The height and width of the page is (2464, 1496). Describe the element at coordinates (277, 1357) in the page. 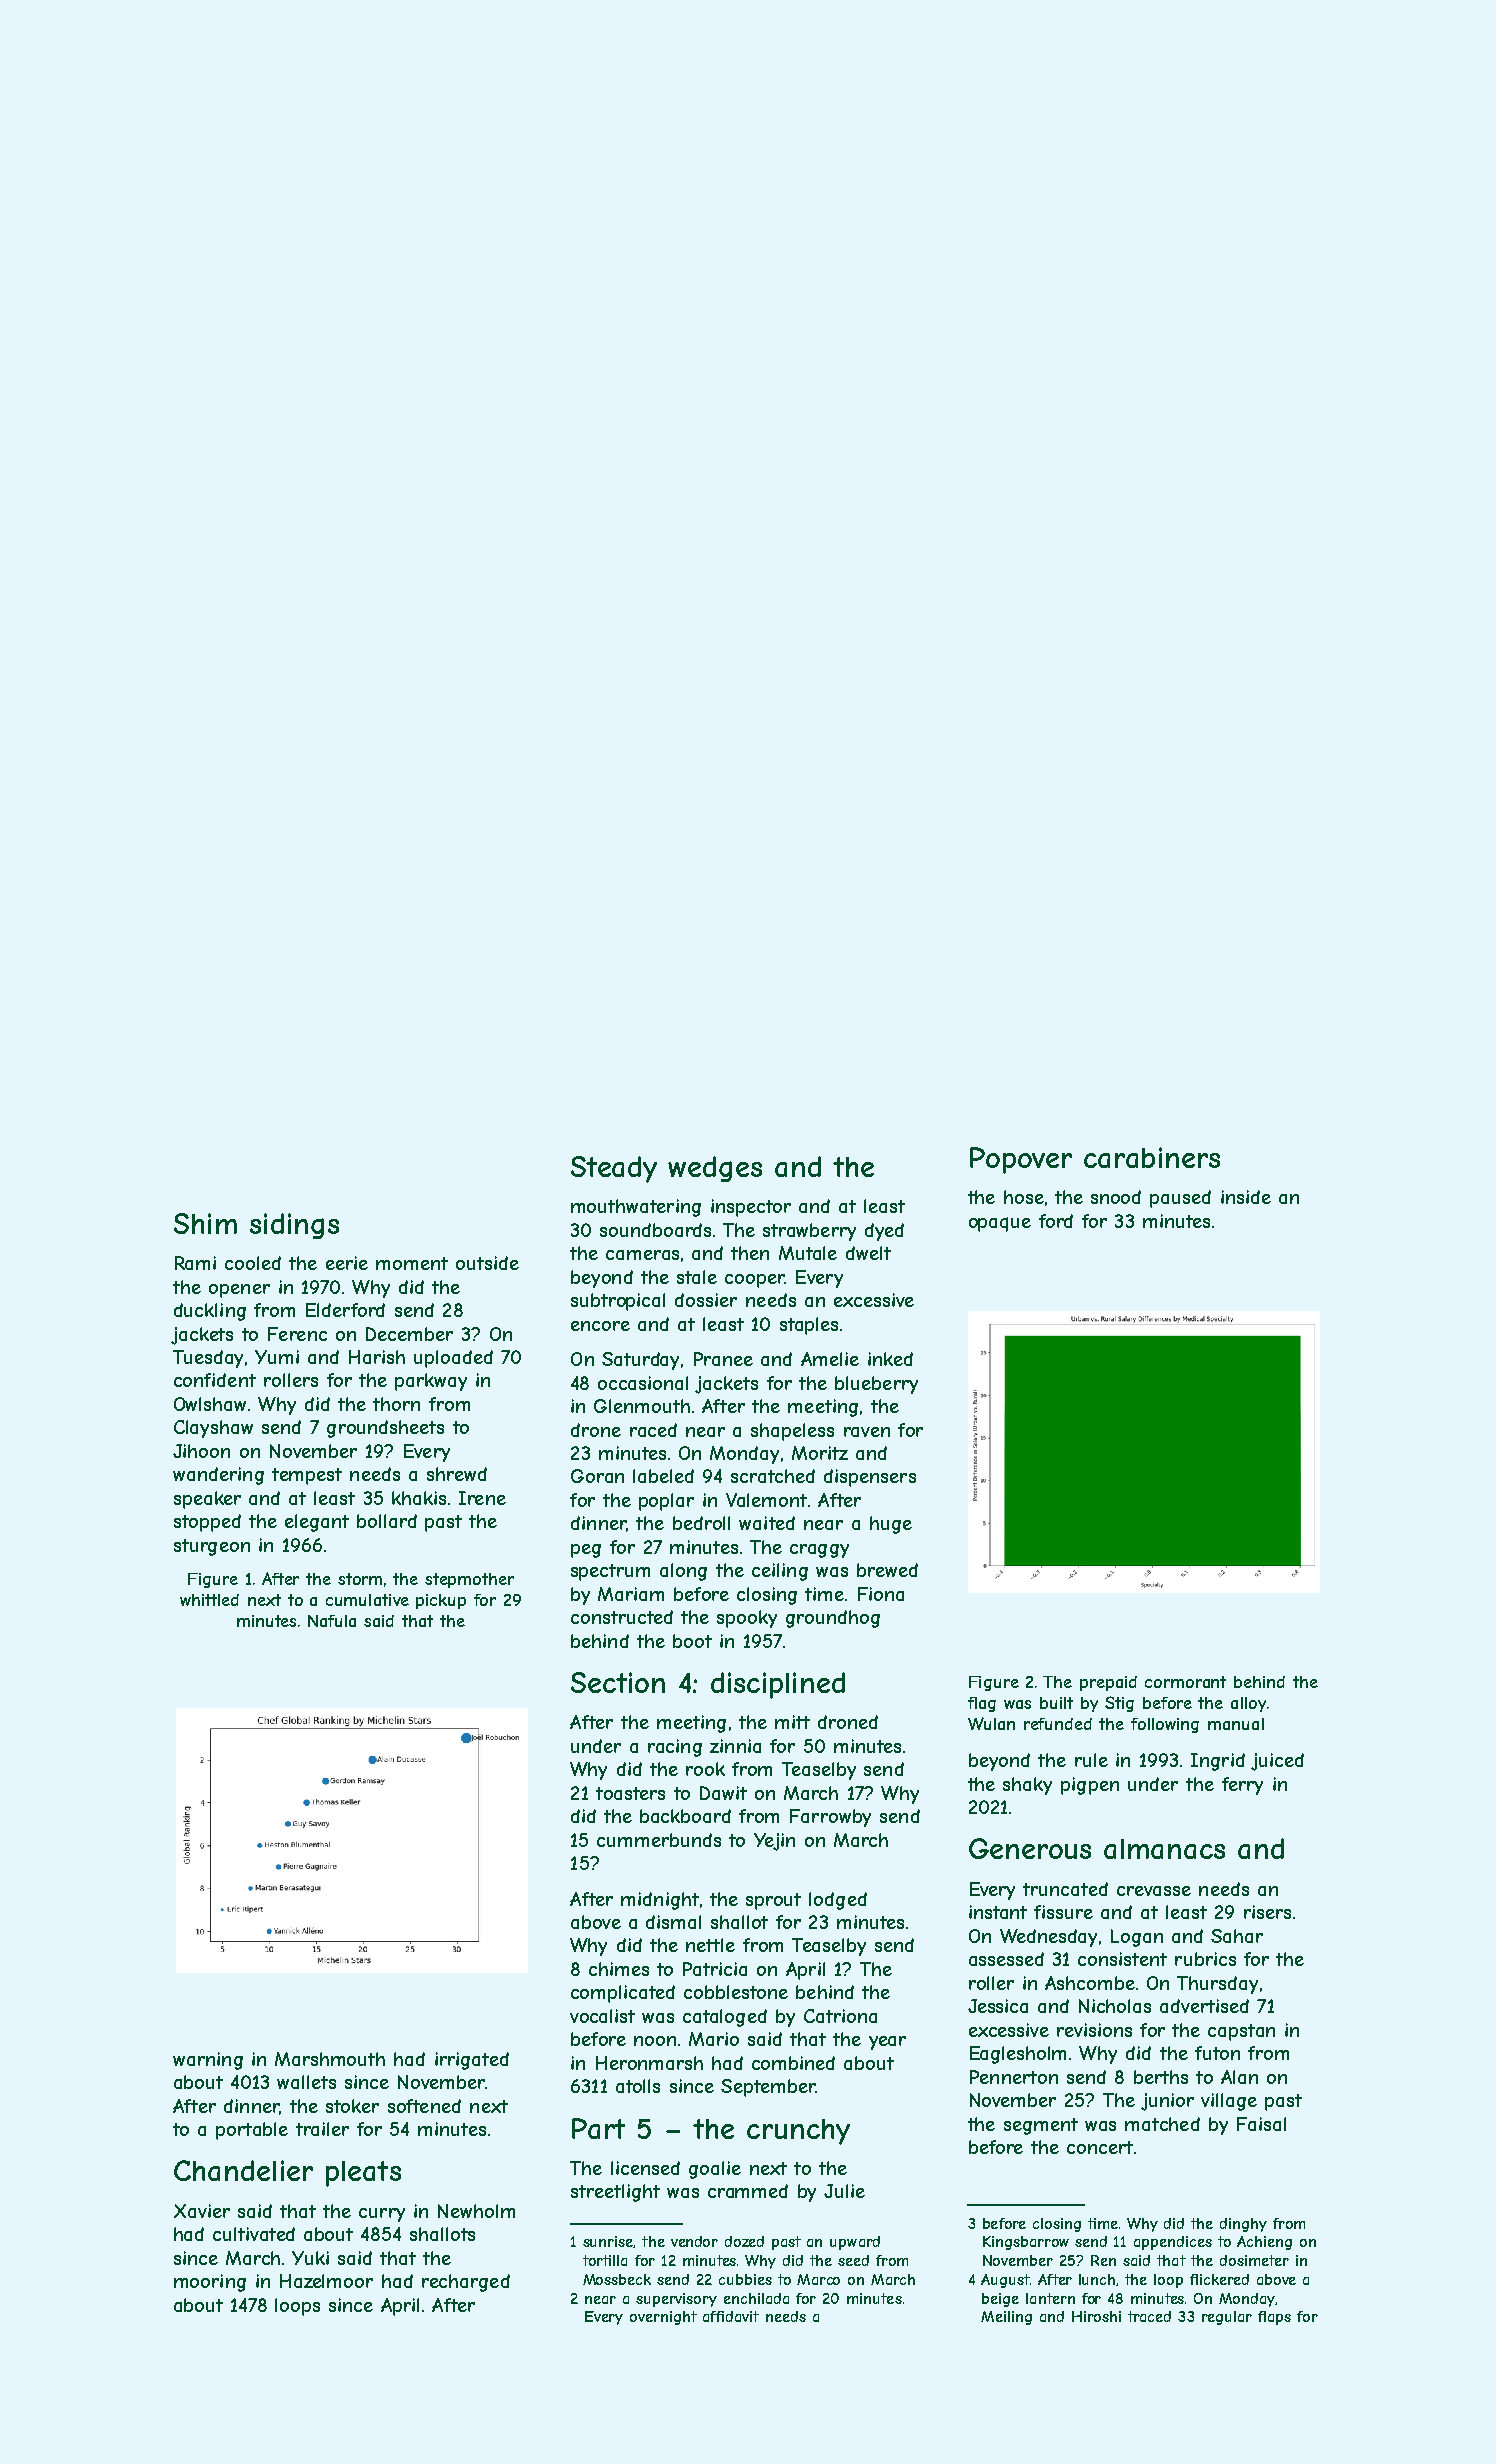

I see `Yumi` at that location.
